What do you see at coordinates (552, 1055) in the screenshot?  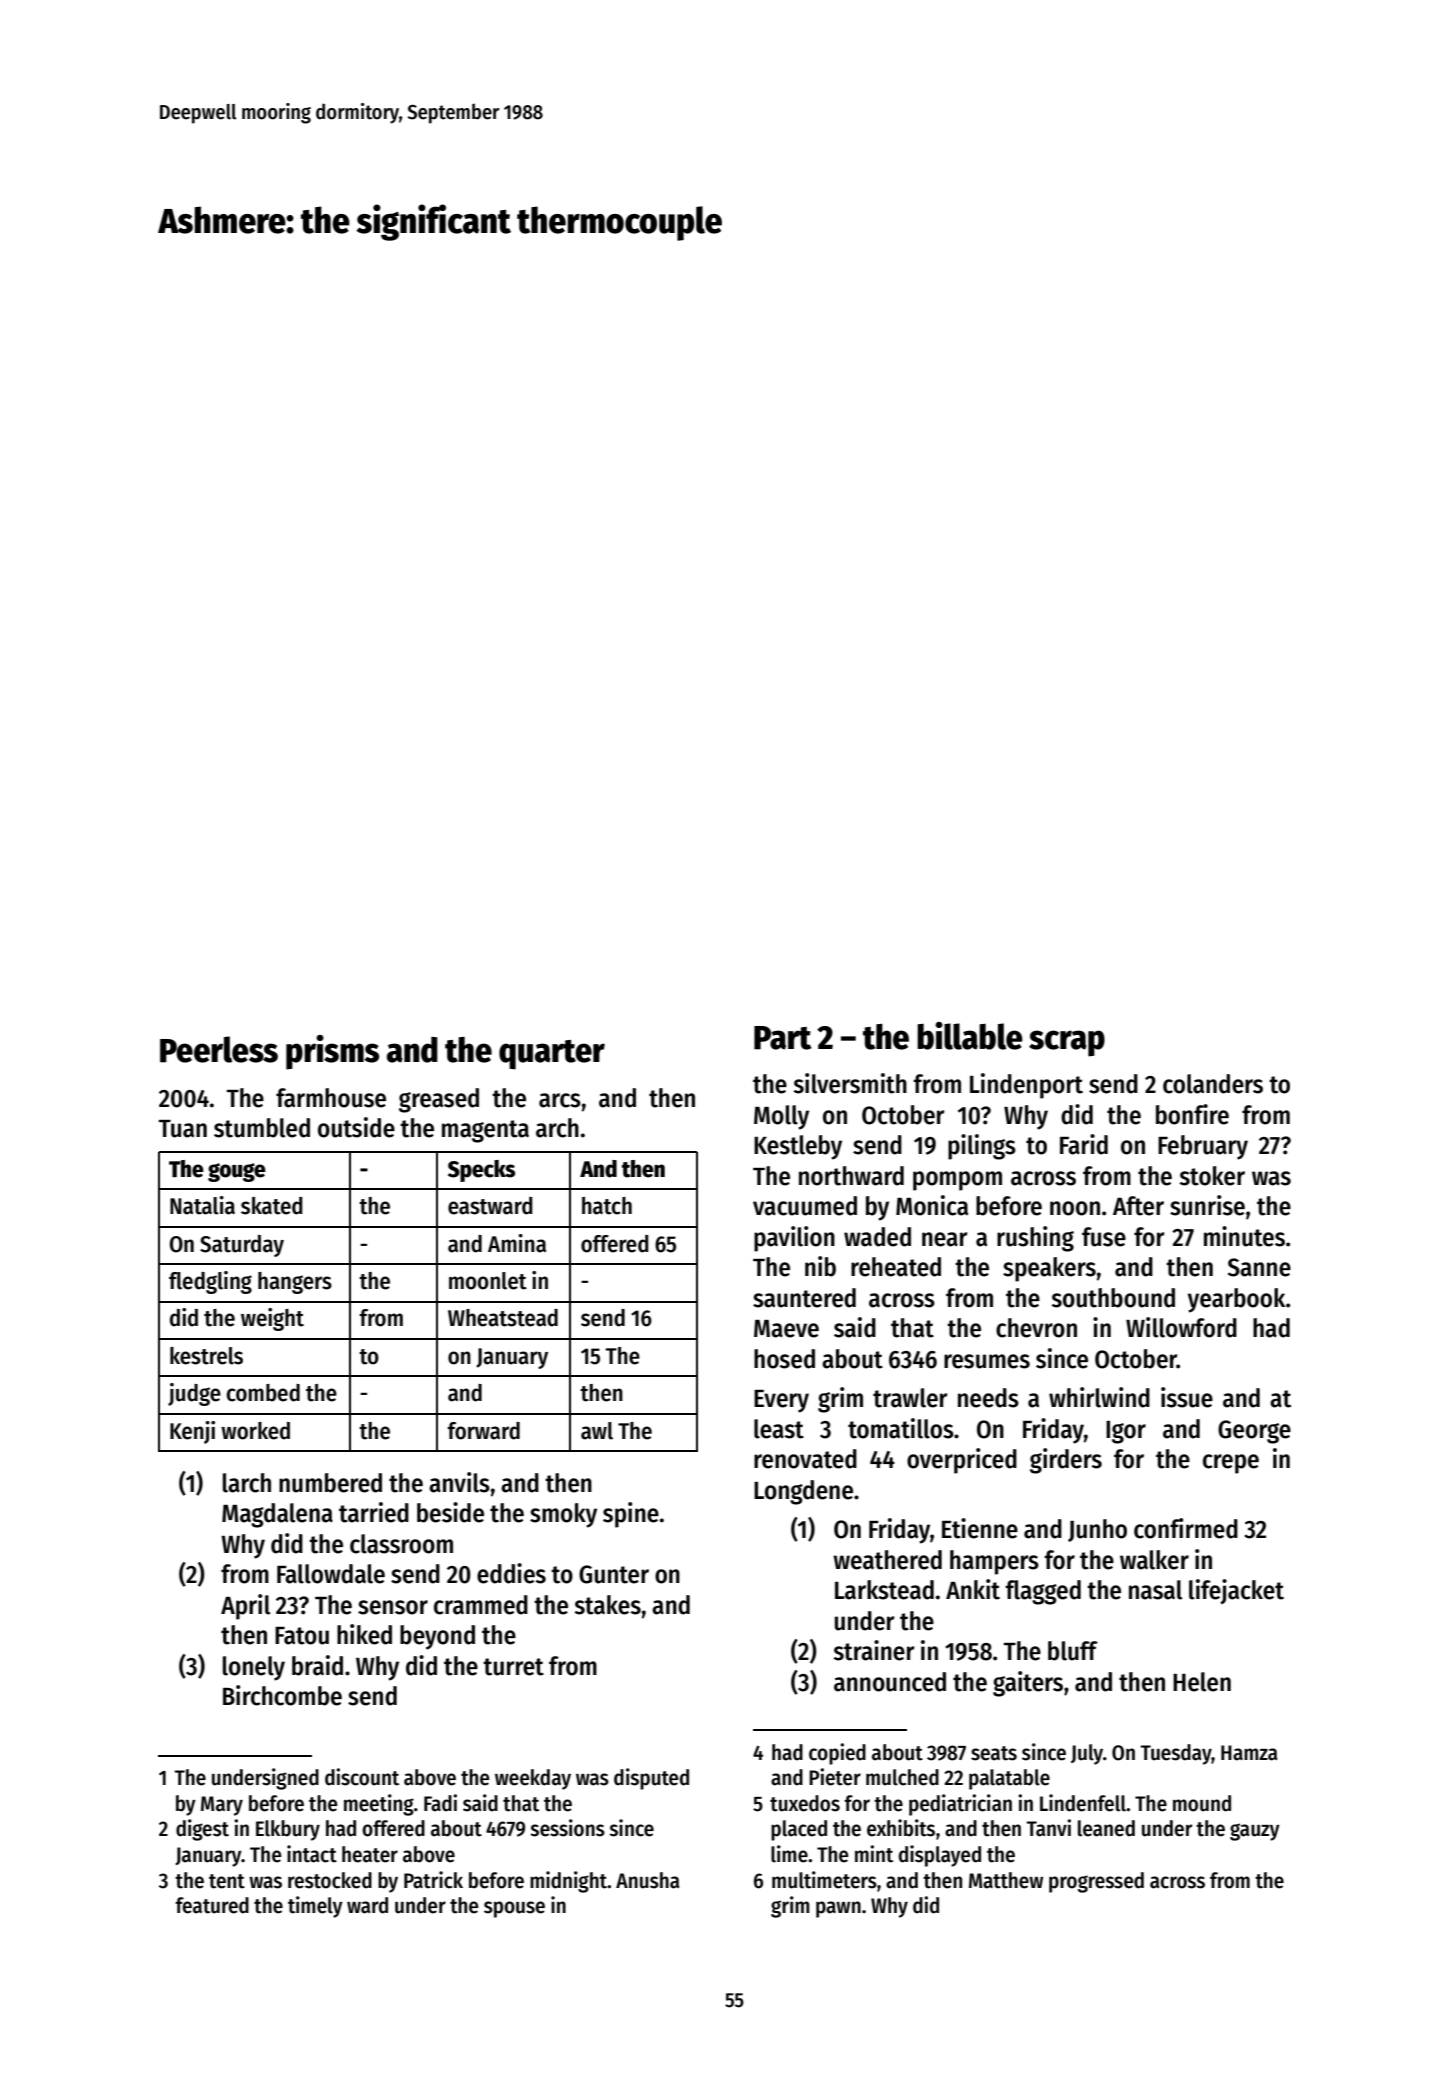 I see `quarter` at bounding box center [552, 1055].
